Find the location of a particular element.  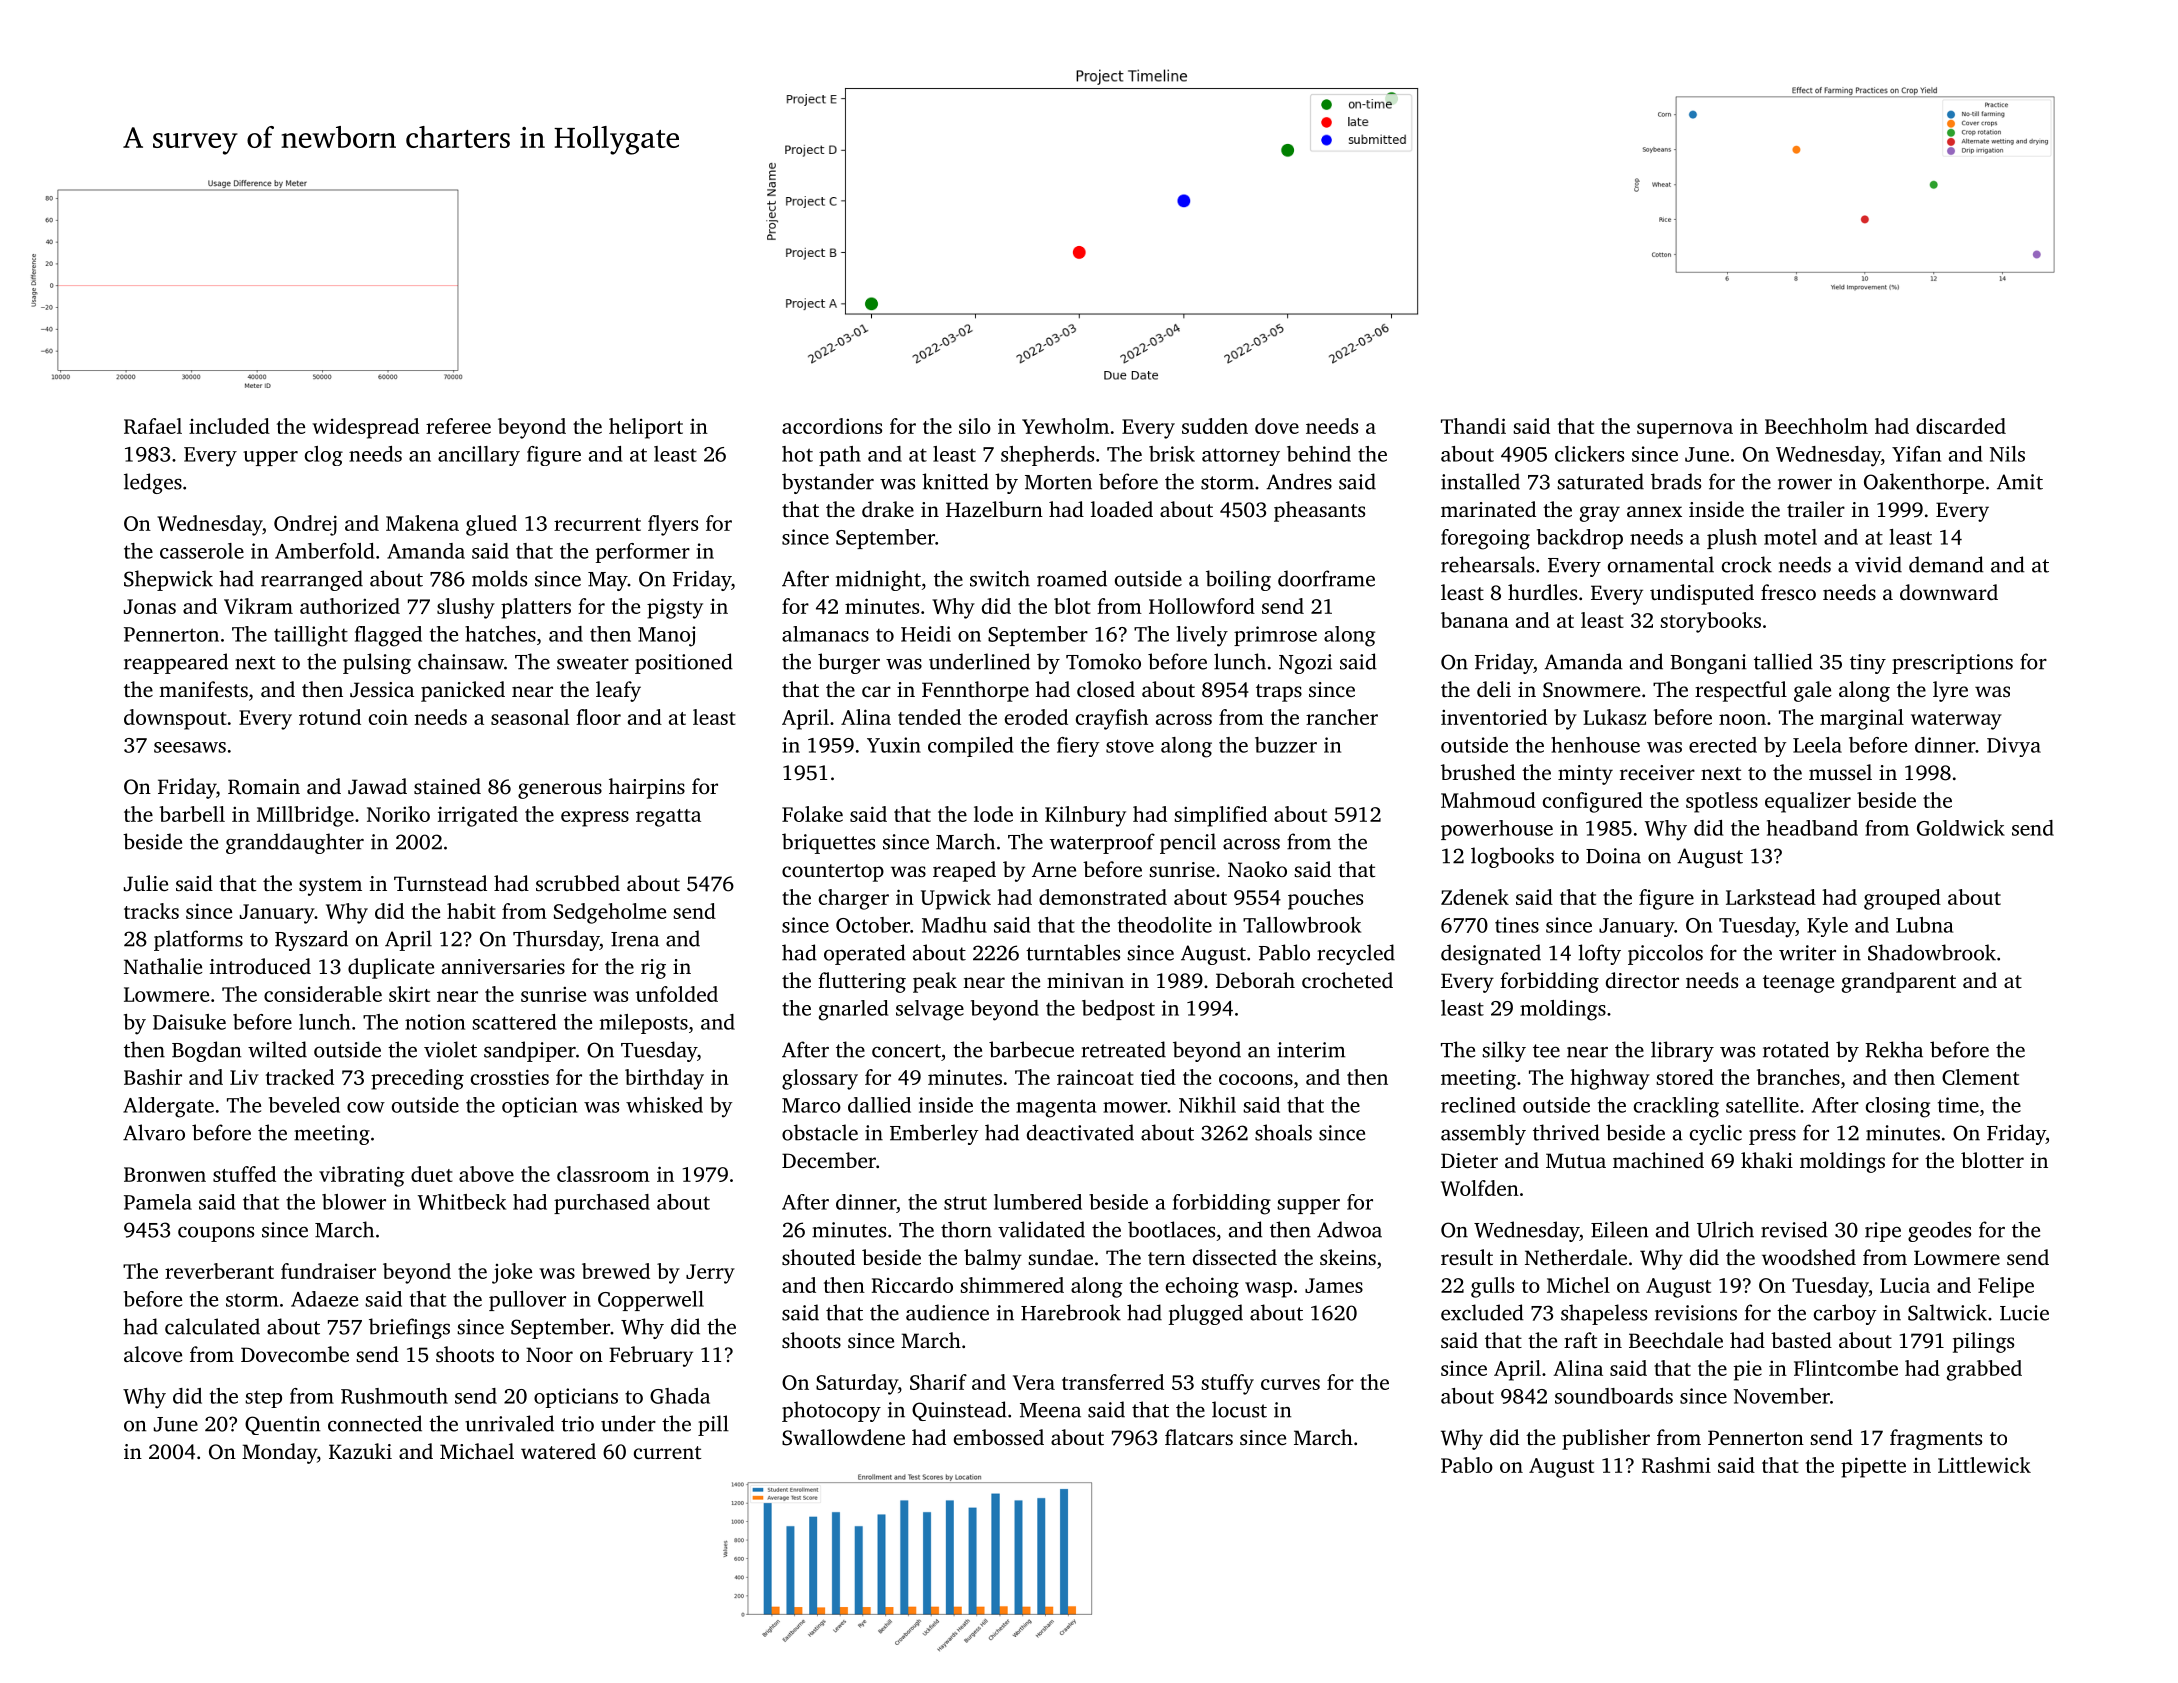

seesaws is located at coordinates (190, 747).
